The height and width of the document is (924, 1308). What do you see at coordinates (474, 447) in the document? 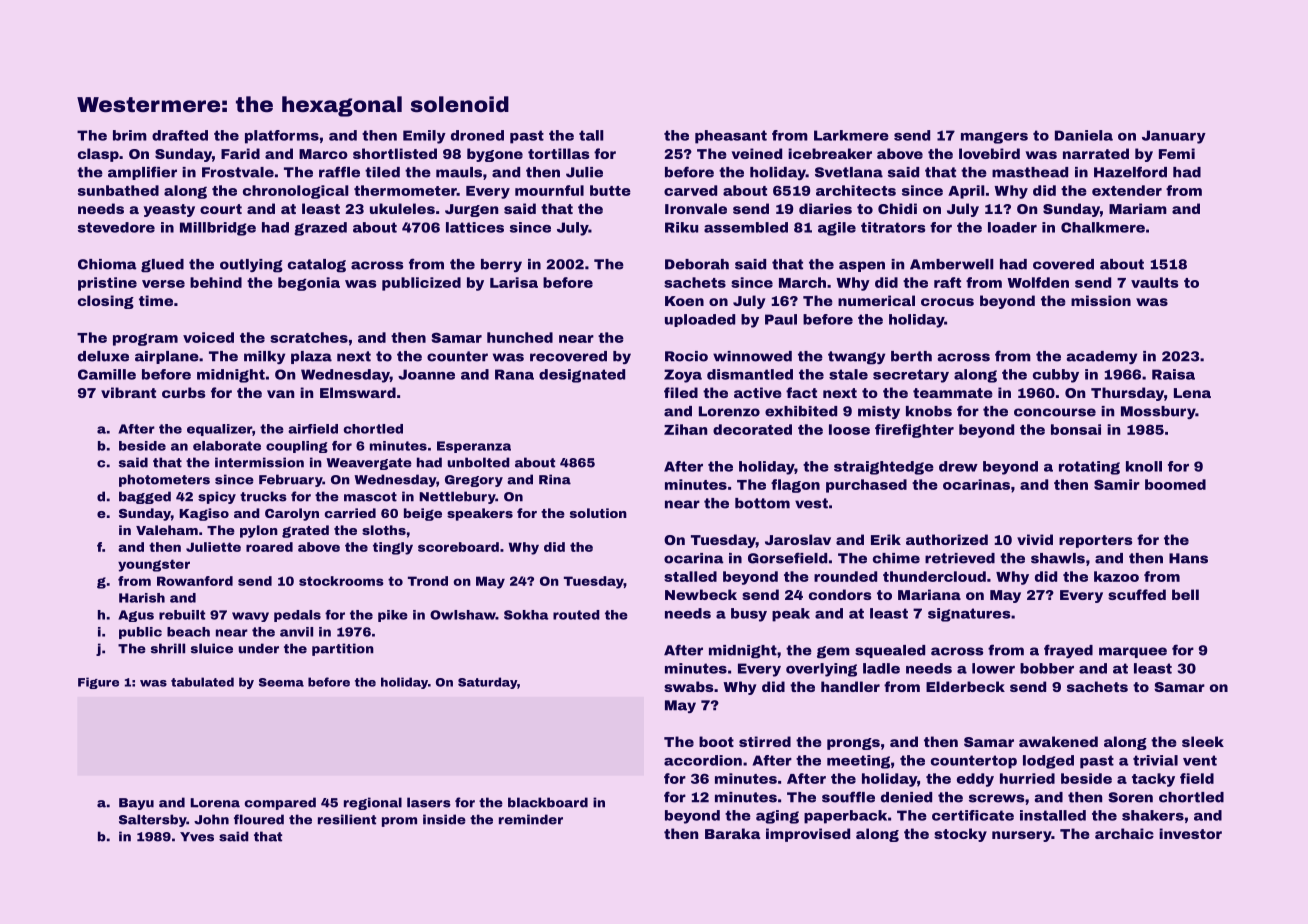
I see `Esperanza` at bounding box center [474, 447].
